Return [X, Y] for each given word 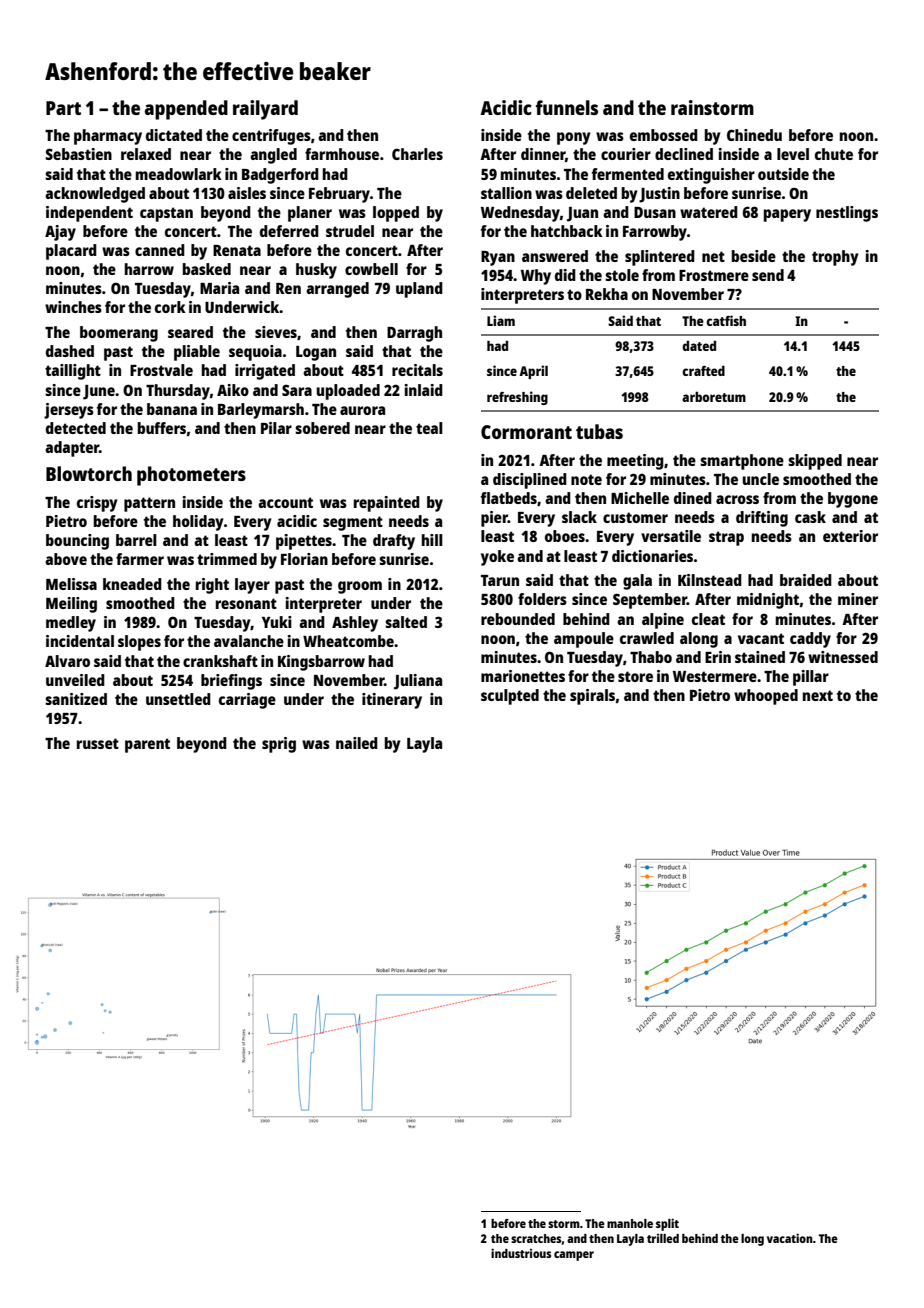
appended [186, 110]
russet [98, 743]
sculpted [510, 697]
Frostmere [714, 275]
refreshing [517, 398]
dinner [543, 154]
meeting [635, 462]
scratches [536, 1238]
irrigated [265, 372]
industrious [521, 1253]
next [818, 695]
